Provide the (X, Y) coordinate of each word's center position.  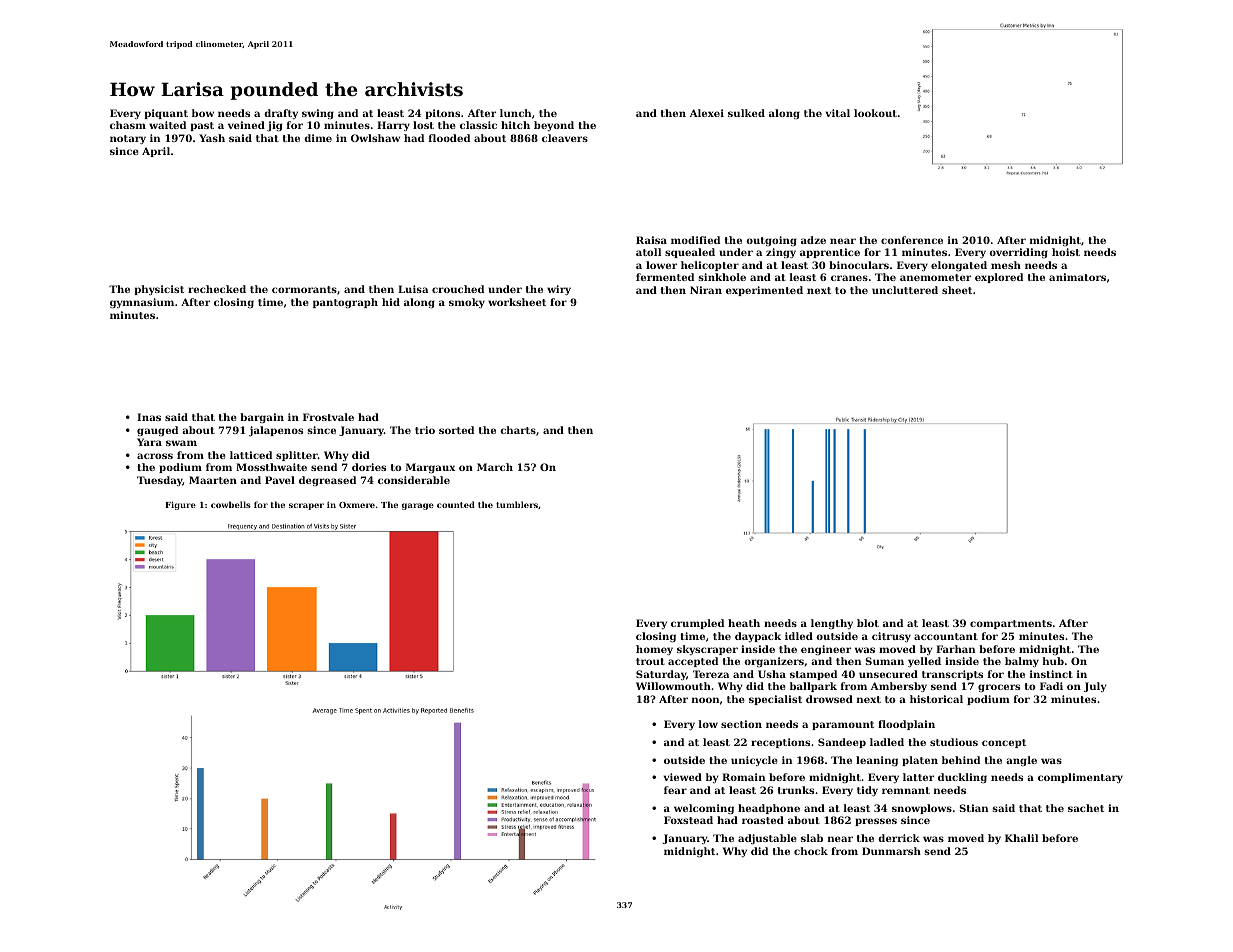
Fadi (1051, 686)
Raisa (651, 240)
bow (203, 113)
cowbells (231, 504)
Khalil (1021, 838)
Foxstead (688, 820)
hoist (1066, 252)
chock (811, 851)
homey (654, 650)
